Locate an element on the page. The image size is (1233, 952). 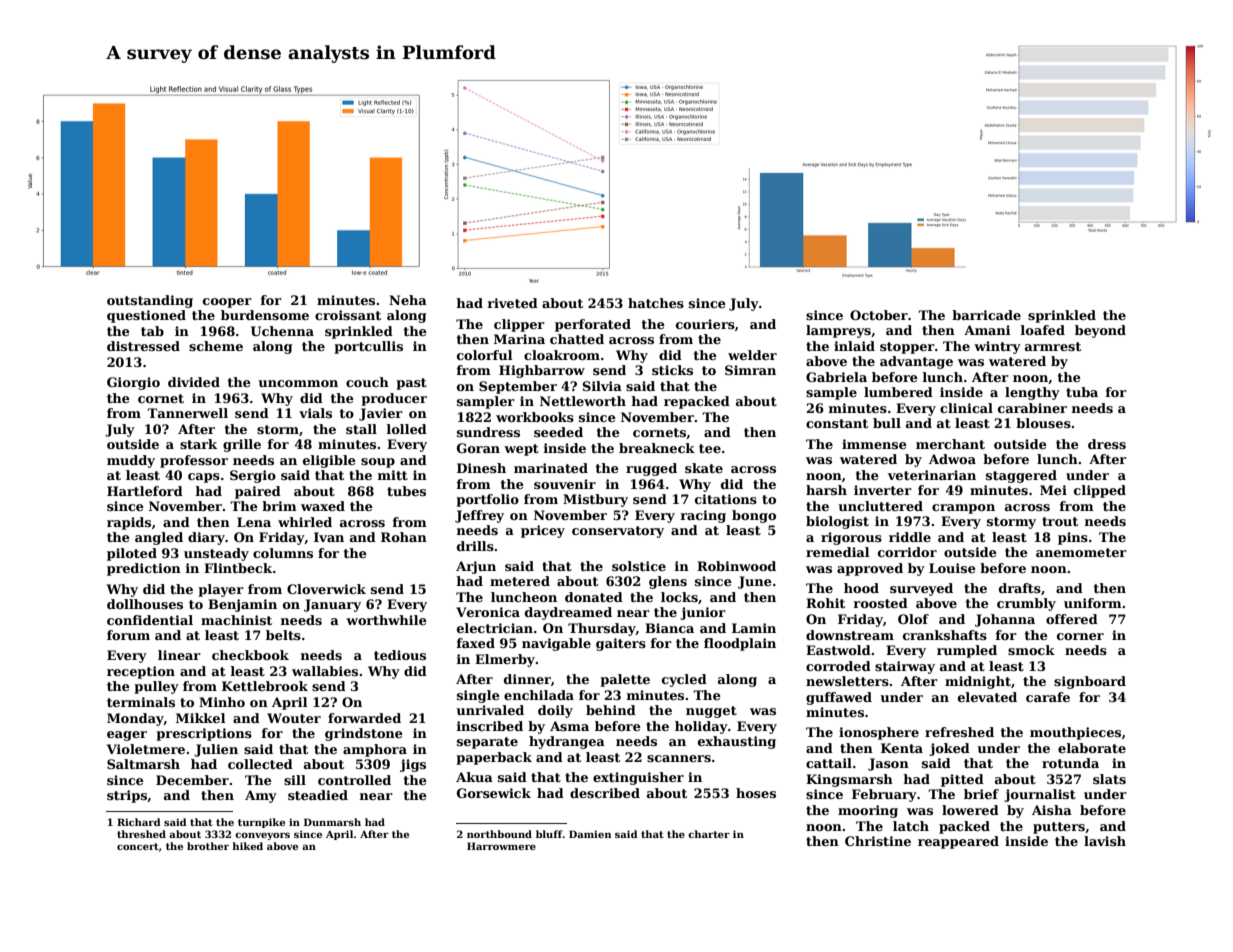
Saltmarsh is located at coordinates (143, 764).
